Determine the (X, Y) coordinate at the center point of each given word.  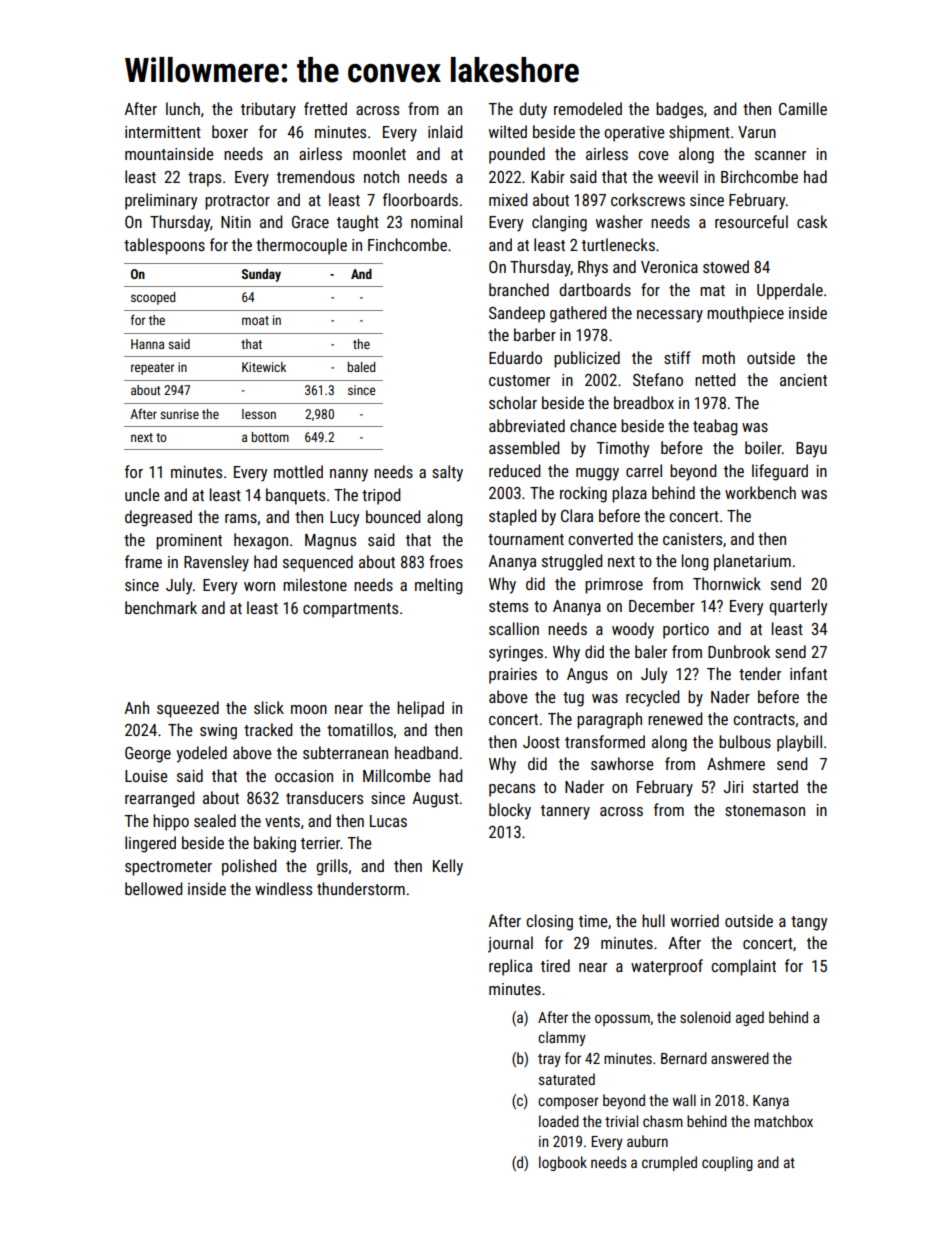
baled (361, 367)
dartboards (595, 289)
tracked (268, 729)
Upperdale (790, 291)
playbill (799, 743)
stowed (726, 266)
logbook (563, 1163)
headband (426, 752)
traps (204, 179)
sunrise (179, 414)
